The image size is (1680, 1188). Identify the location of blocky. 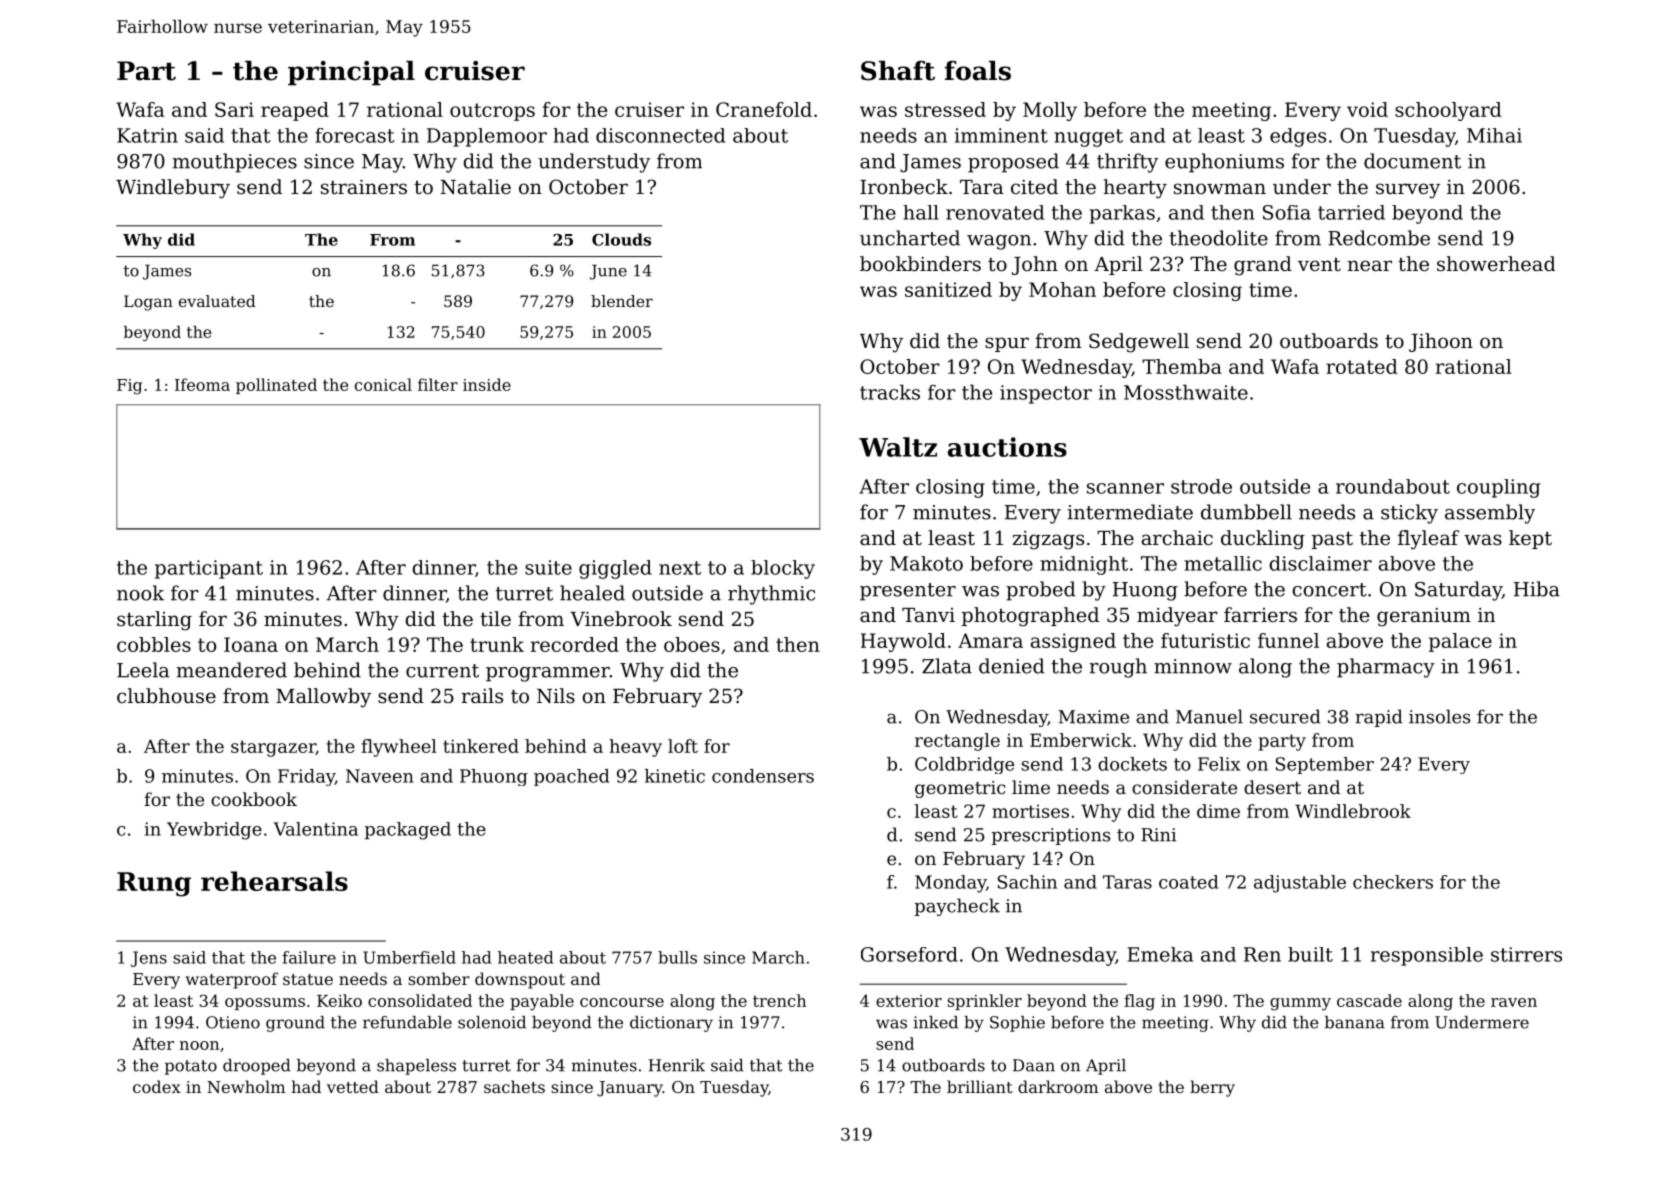
(783, 569).
